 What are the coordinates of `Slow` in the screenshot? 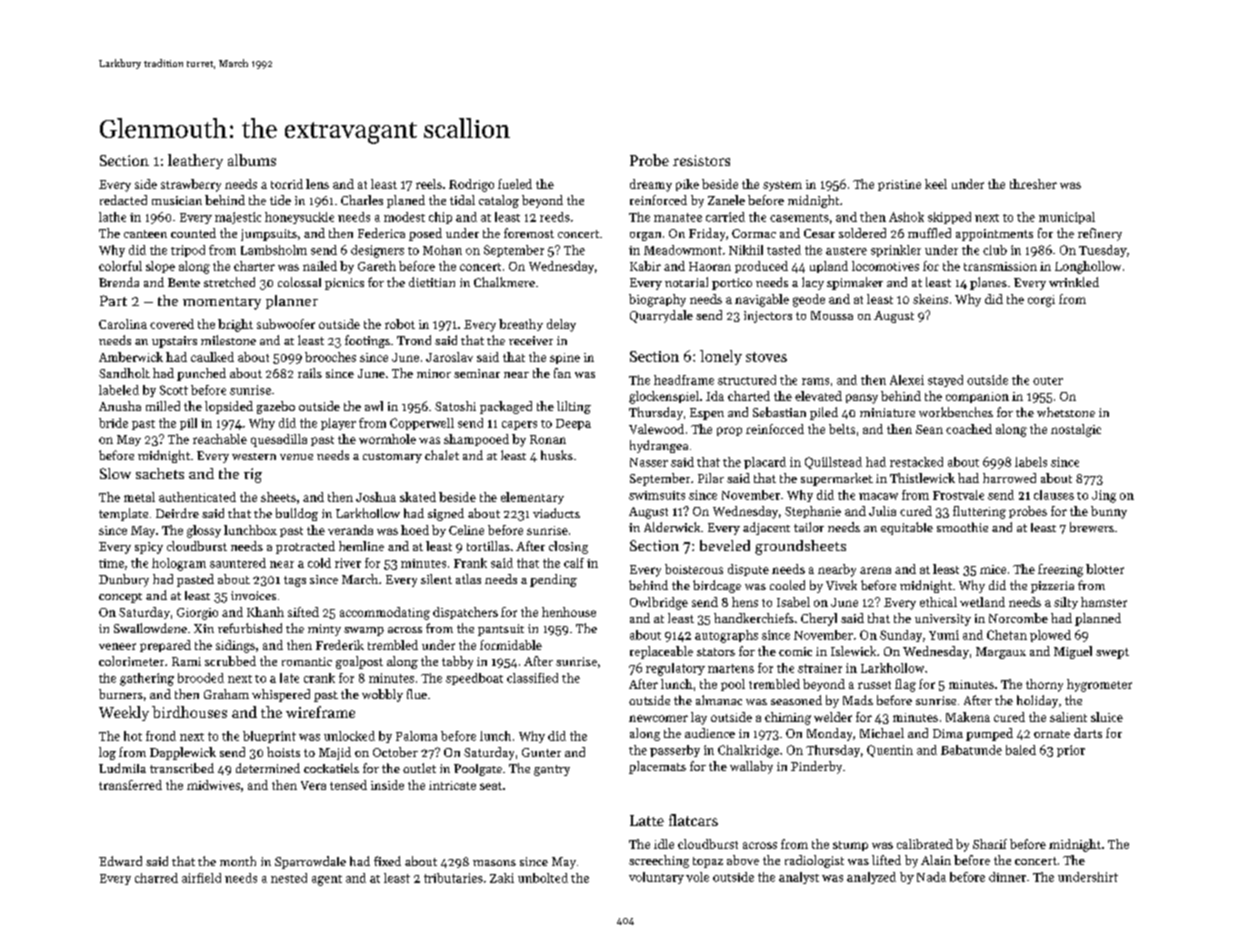 It's located at (115, 473).
